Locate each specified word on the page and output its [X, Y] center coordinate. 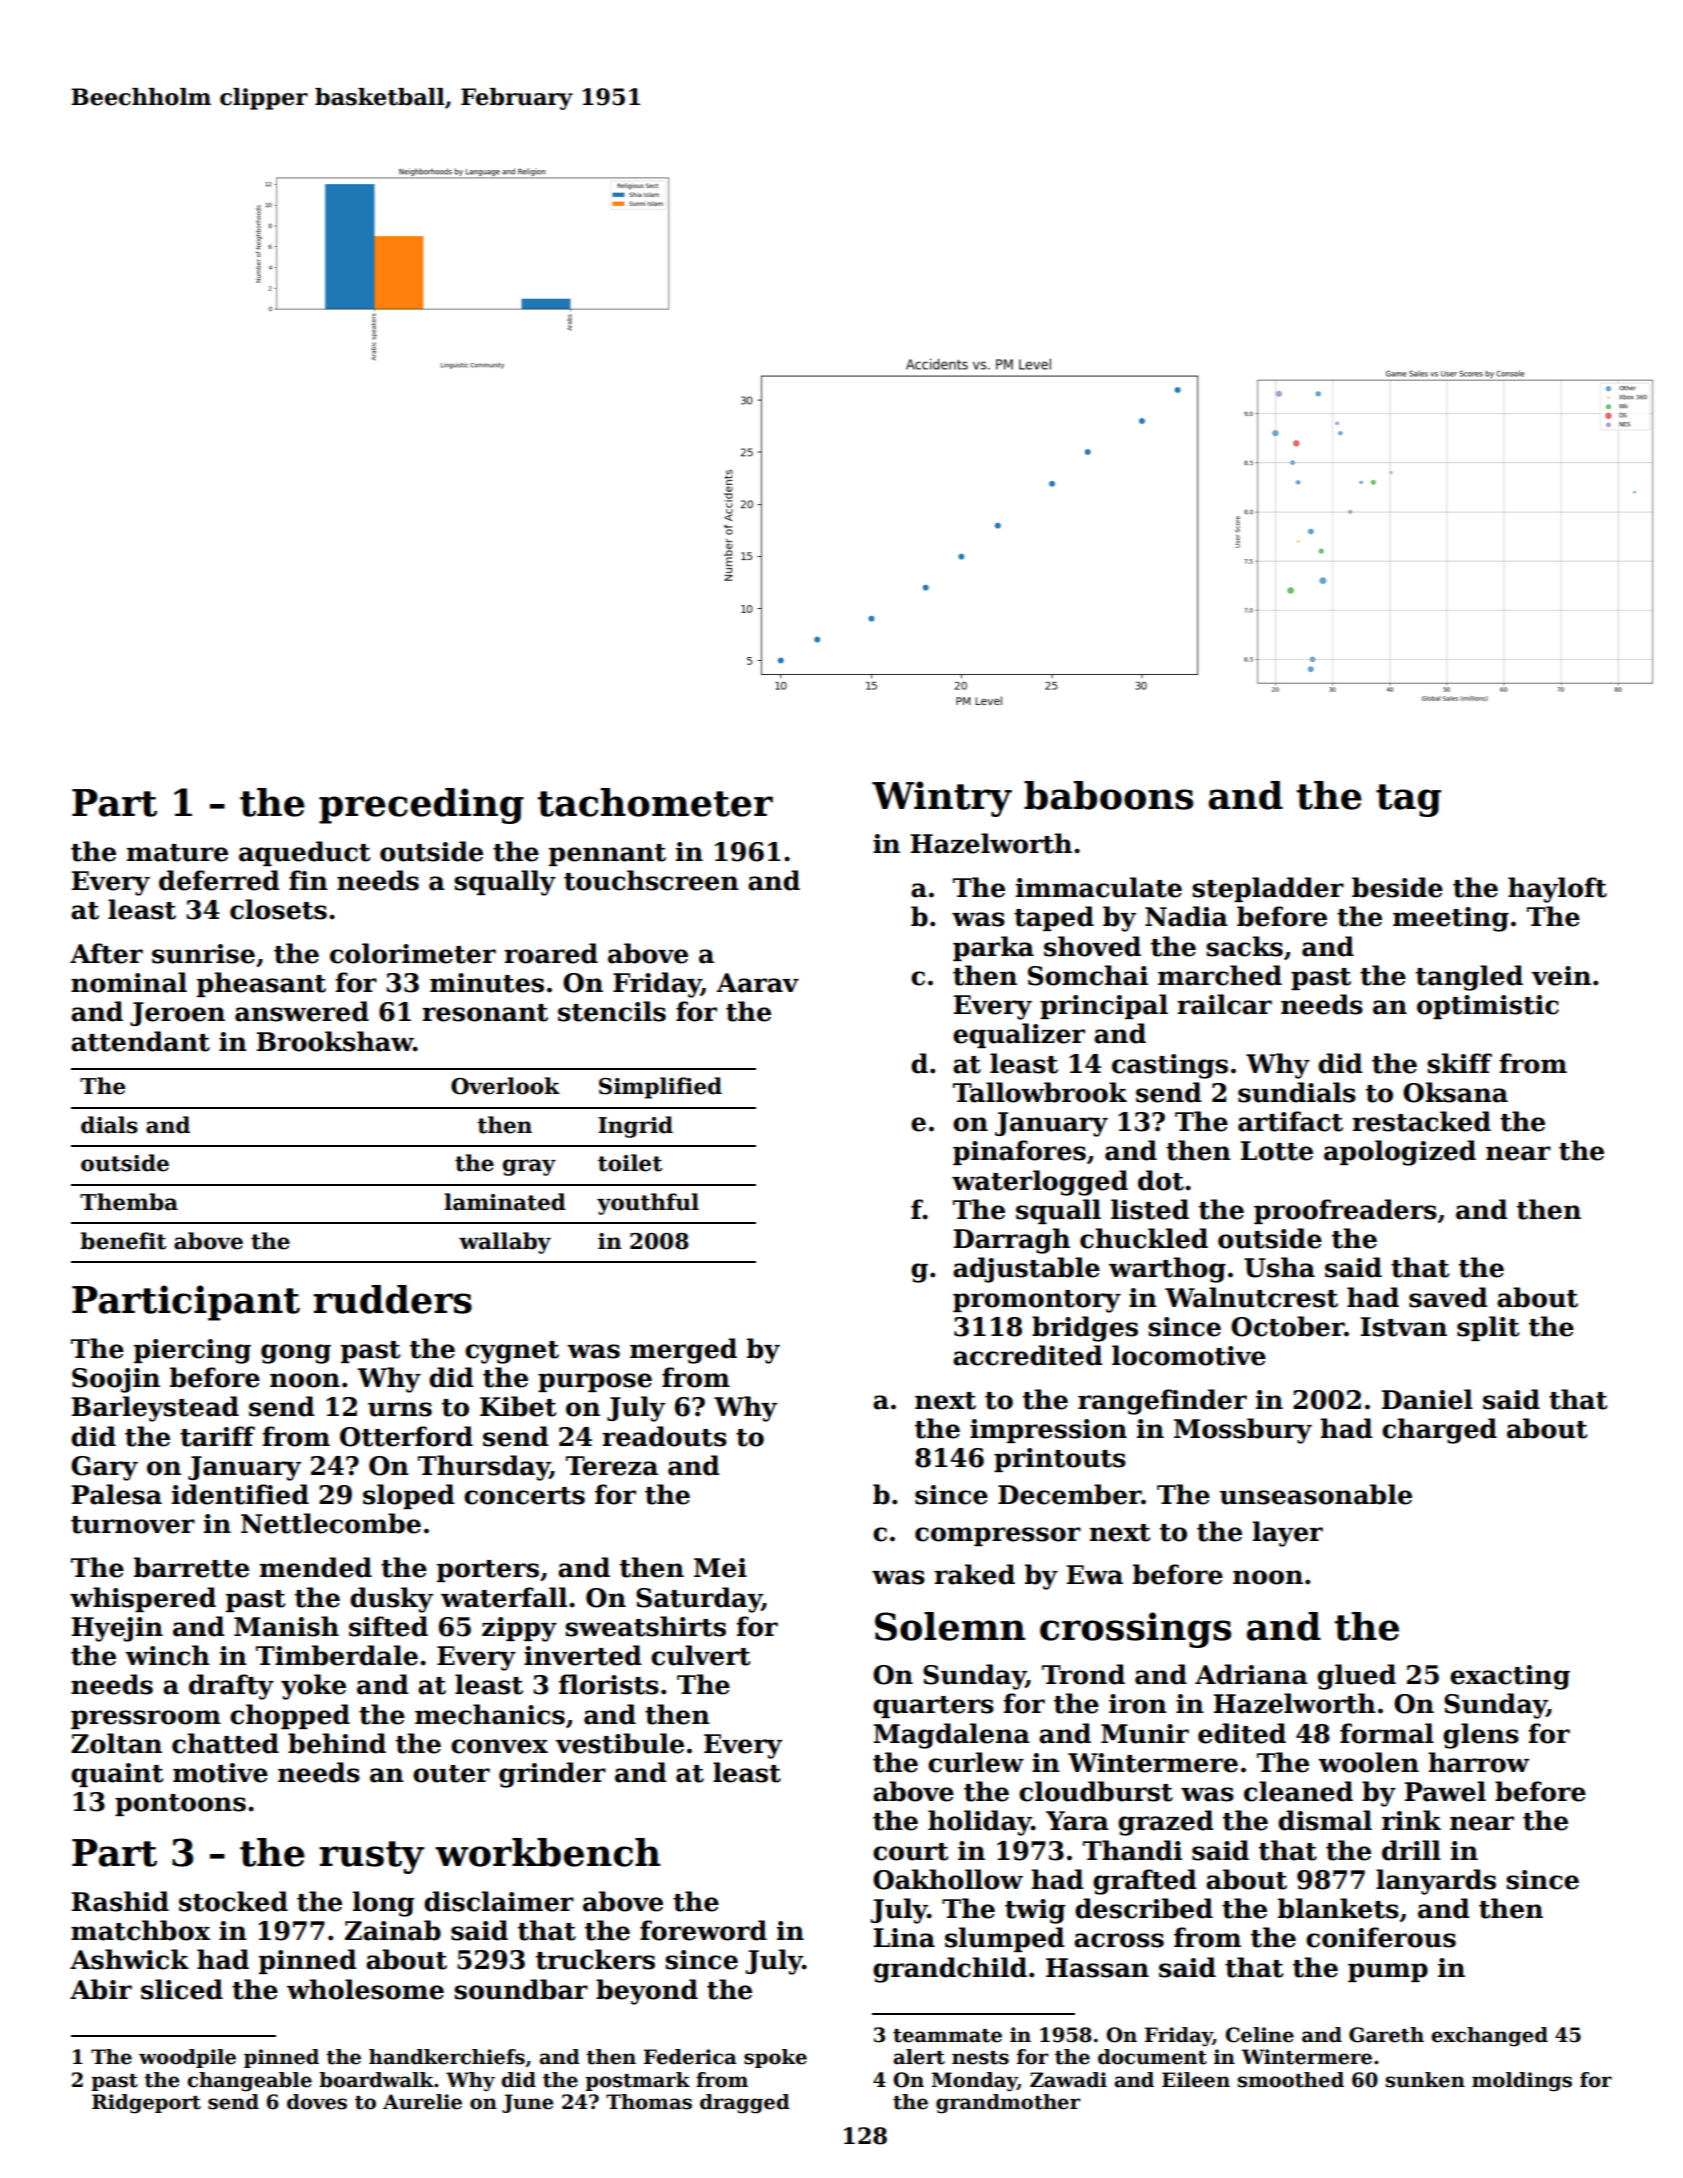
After [106, 953]
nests [980, 2058]
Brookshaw [335, 1041]
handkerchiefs [447, 2057]
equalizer [1019, 1035]
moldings [1522, 2082]
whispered [143, 1599]
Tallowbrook [1040, 1092]
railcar [1224, 1004]
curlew [976, 1762]
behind [337, 1743]
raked [974, 1574]
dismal [1325, 1820]
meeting [1451, 919]
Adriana [1251, 1674]
